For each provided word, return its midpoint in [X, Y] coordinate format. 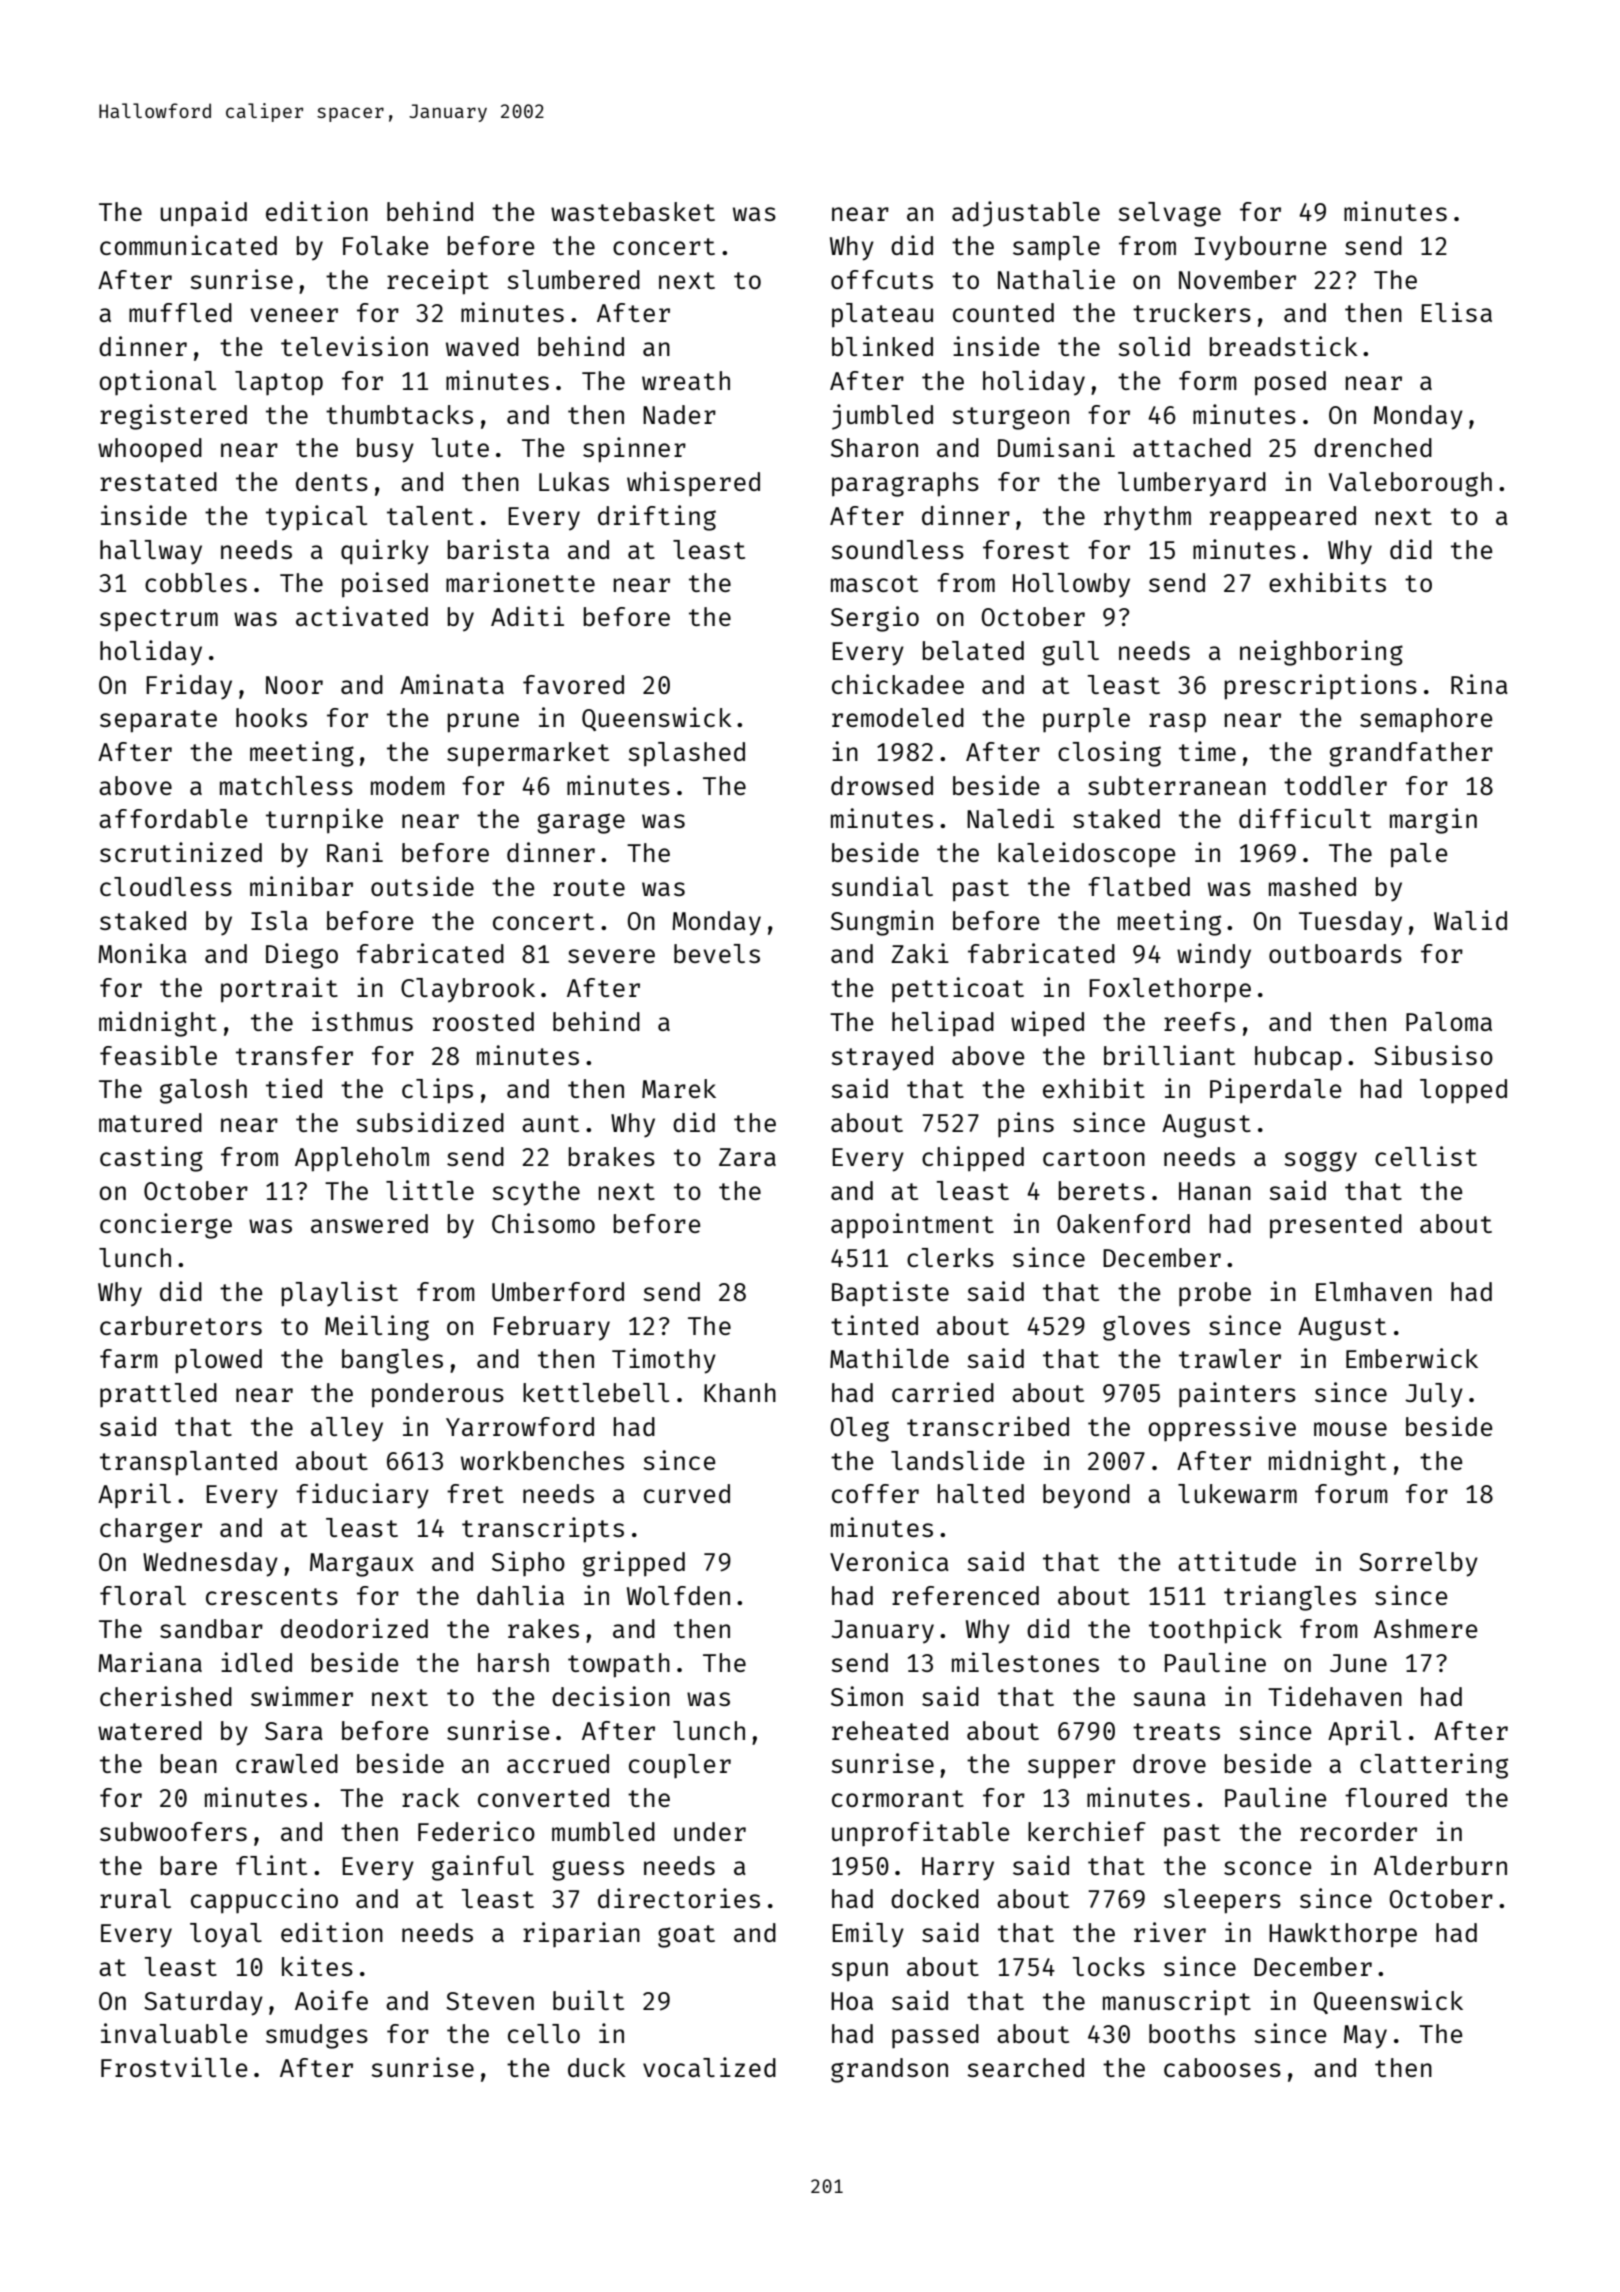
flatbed [1139, 886]
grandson [889, 2070]
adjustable [1026, 214]
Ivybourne [1260, 248]
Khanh [740, 1392]
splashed [686, 754]
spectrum [159, 620]
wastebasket [633, 211]
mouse [1350, 1429]
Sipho [528, 1564]
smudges [317, 2036]
